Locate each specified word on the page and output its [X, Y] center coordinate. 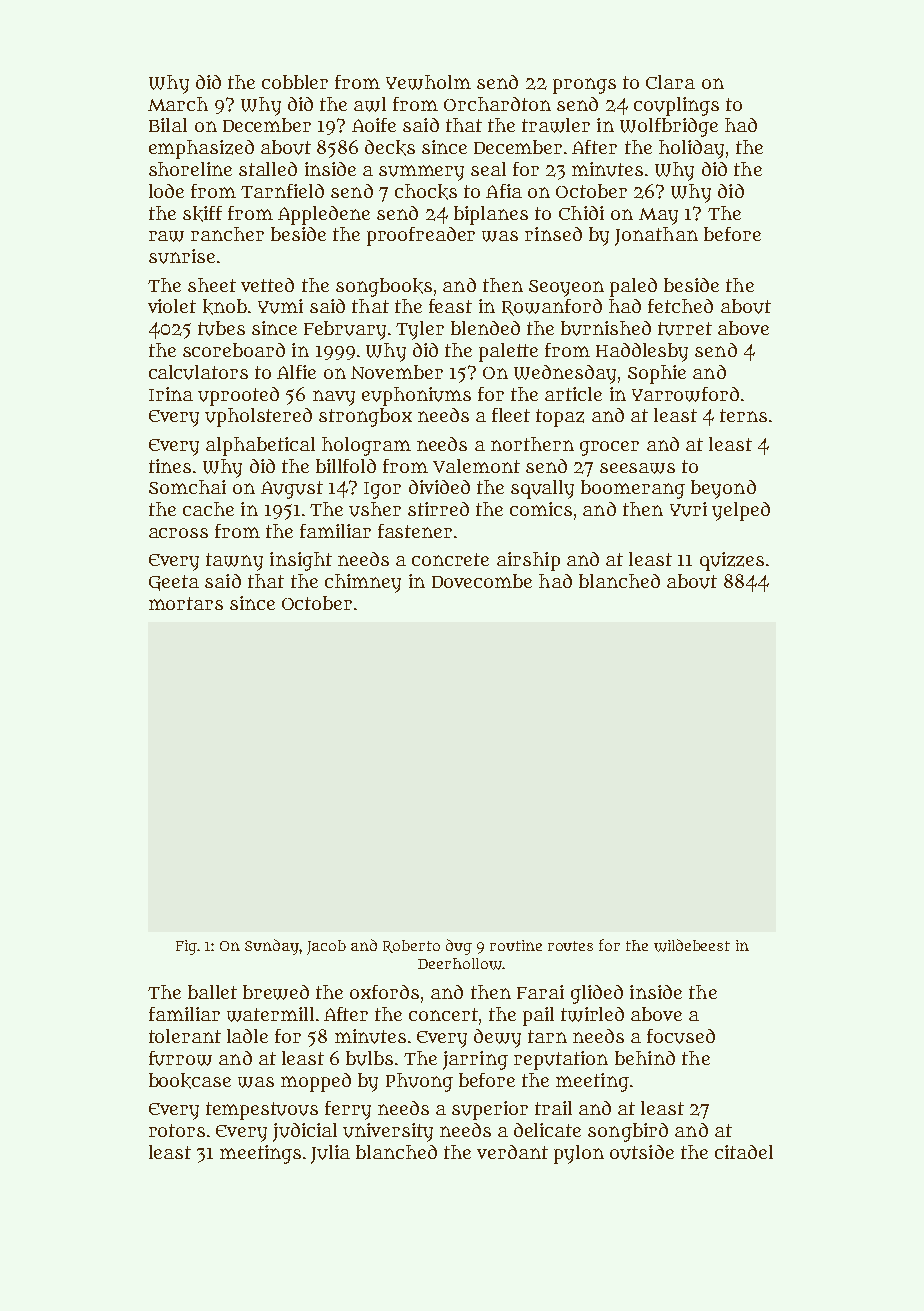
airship [528, 561]
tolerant [185, 1036]
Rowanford [552, 307]
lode [166, 191]
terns [743, 415]
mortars [186, 603]
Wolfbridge [669, 127]
